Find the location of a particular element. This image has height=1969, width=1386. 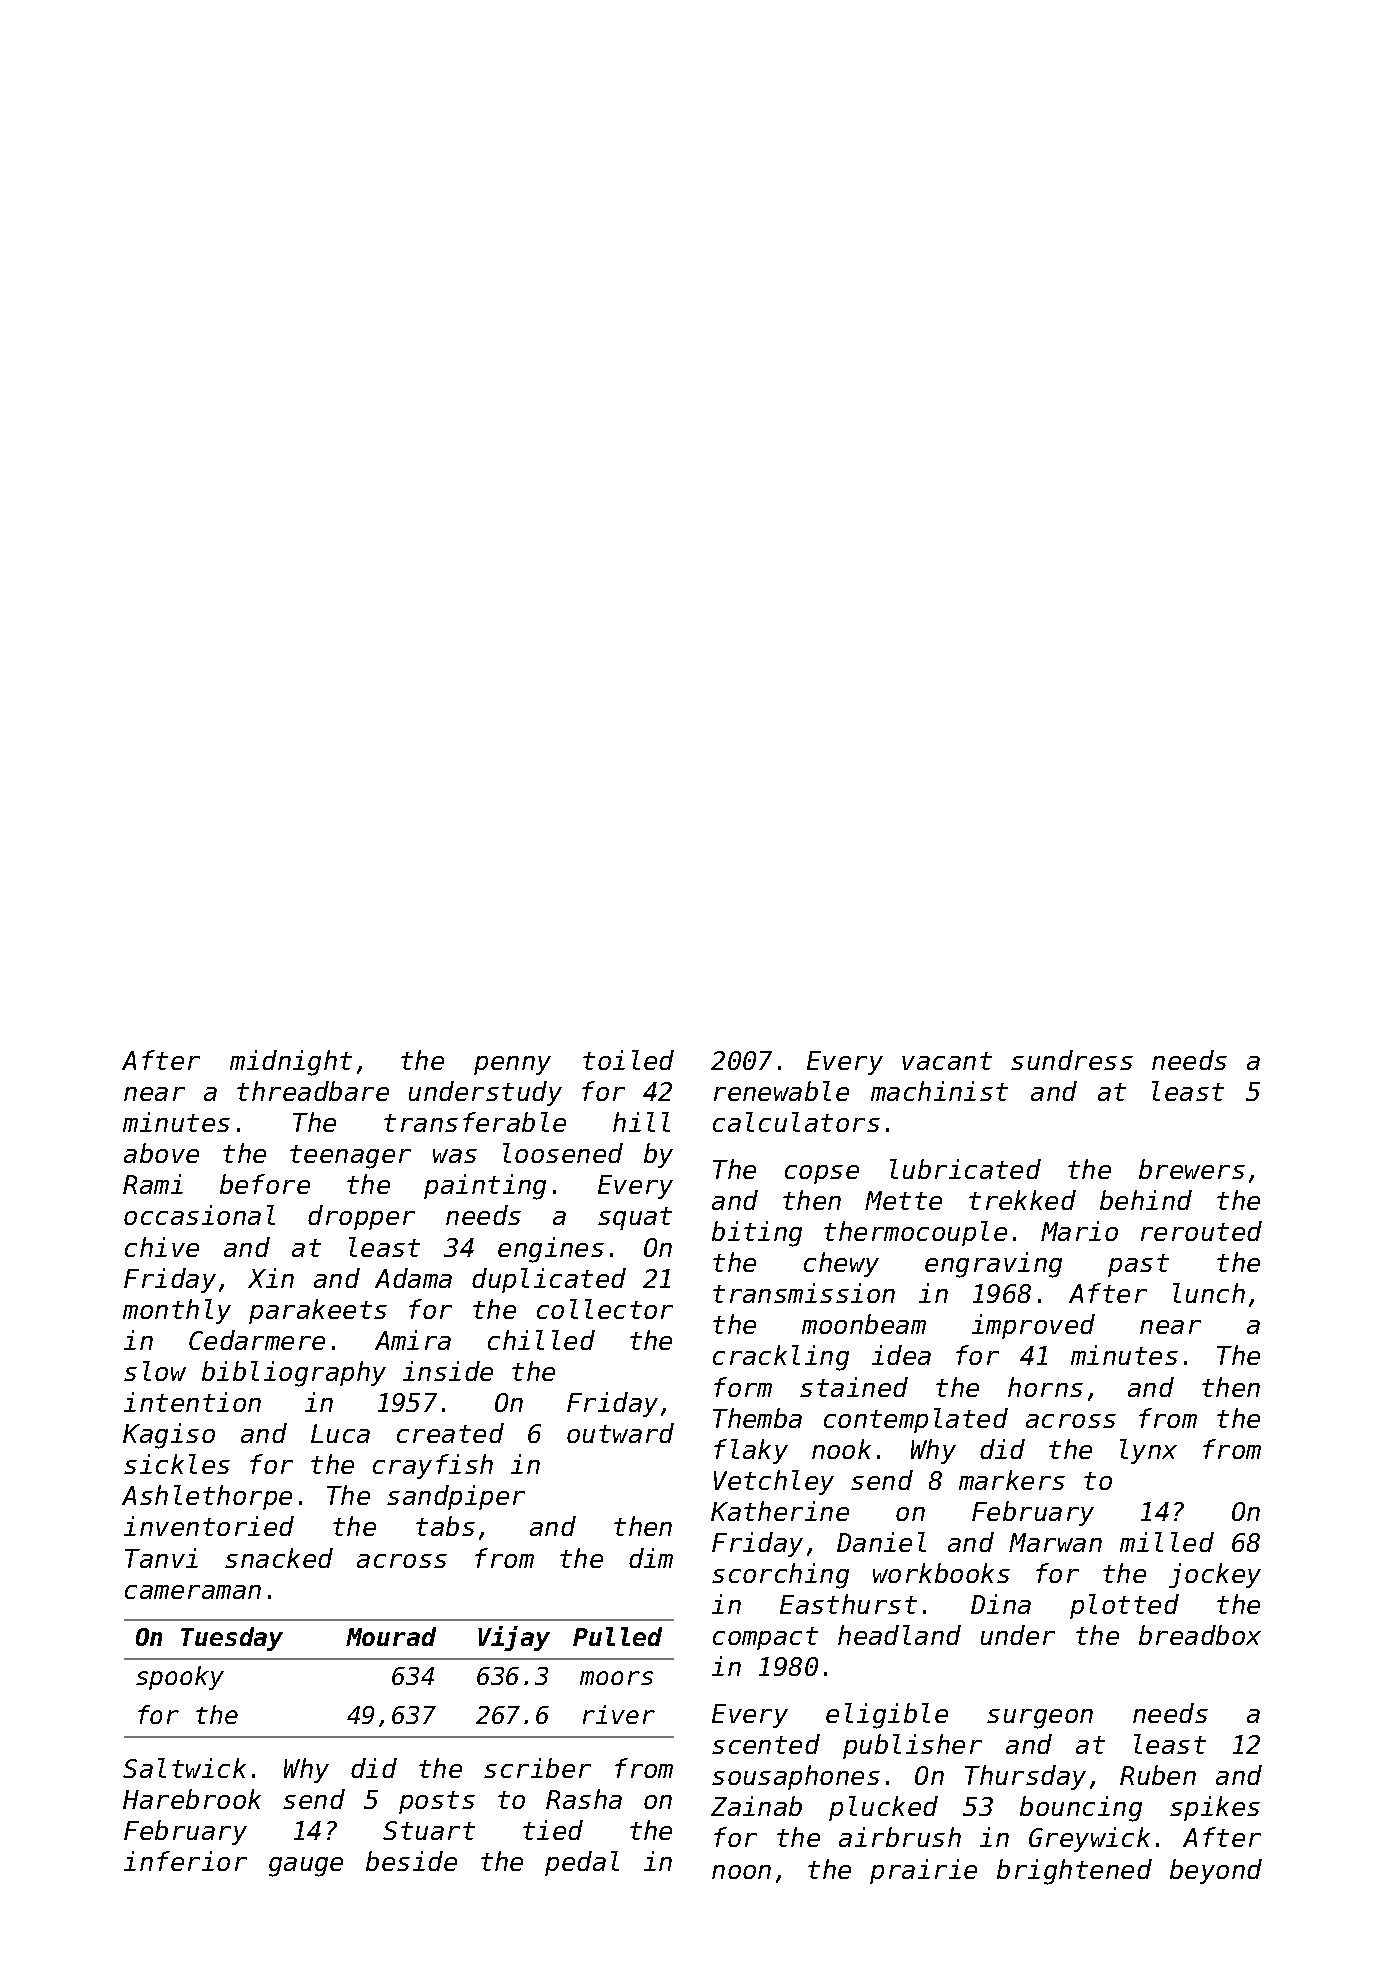

Saltwick is located at coordinates (184, 1768).
